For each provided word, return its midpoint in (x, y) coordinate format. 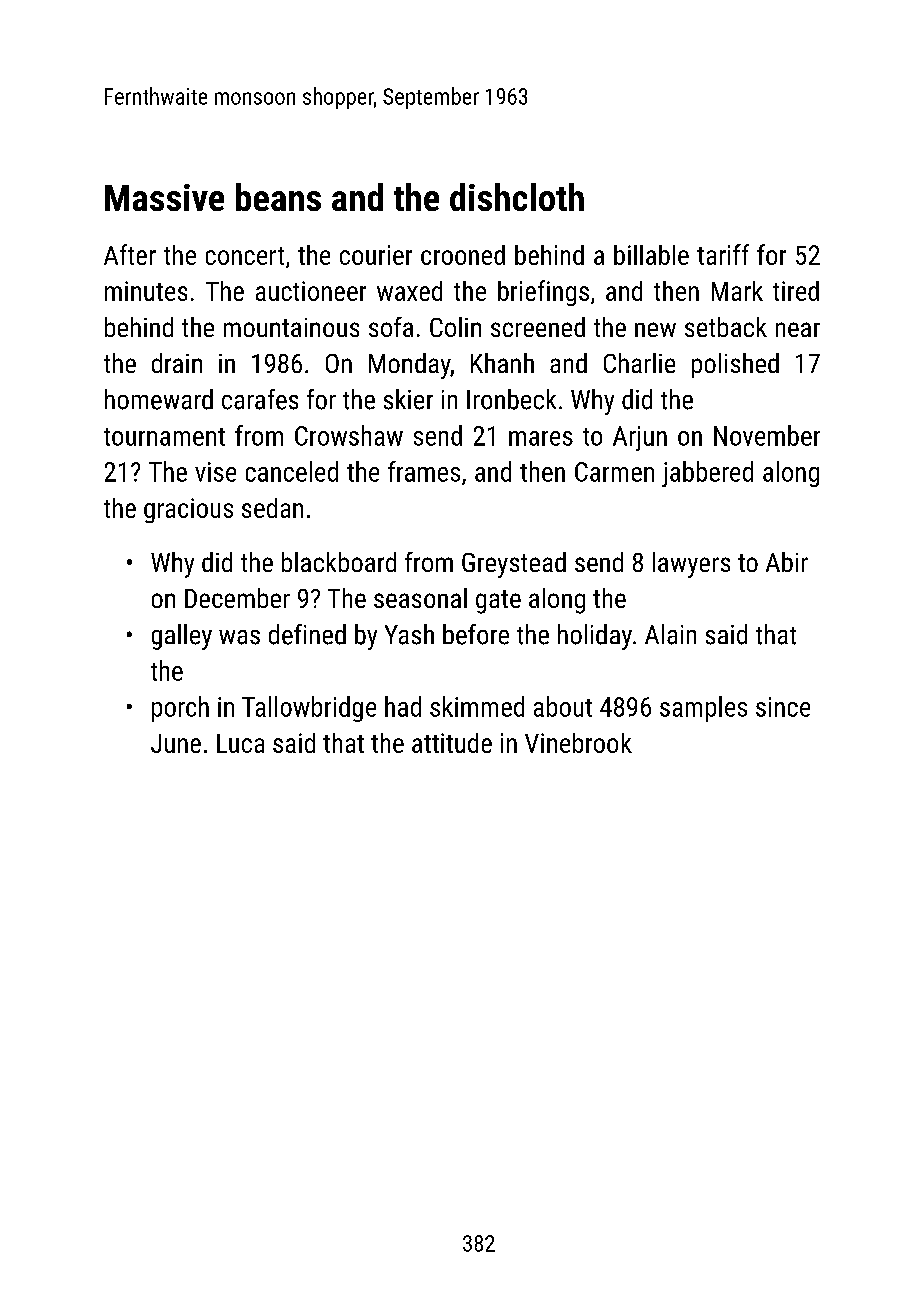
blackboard (339, 562)
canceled (292, 471)
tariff (723, 254)
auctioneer (311, 291)
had (403, 706)
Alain (670, 634)
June (176, 743)
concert (245, 256)
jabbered (707, 474)
